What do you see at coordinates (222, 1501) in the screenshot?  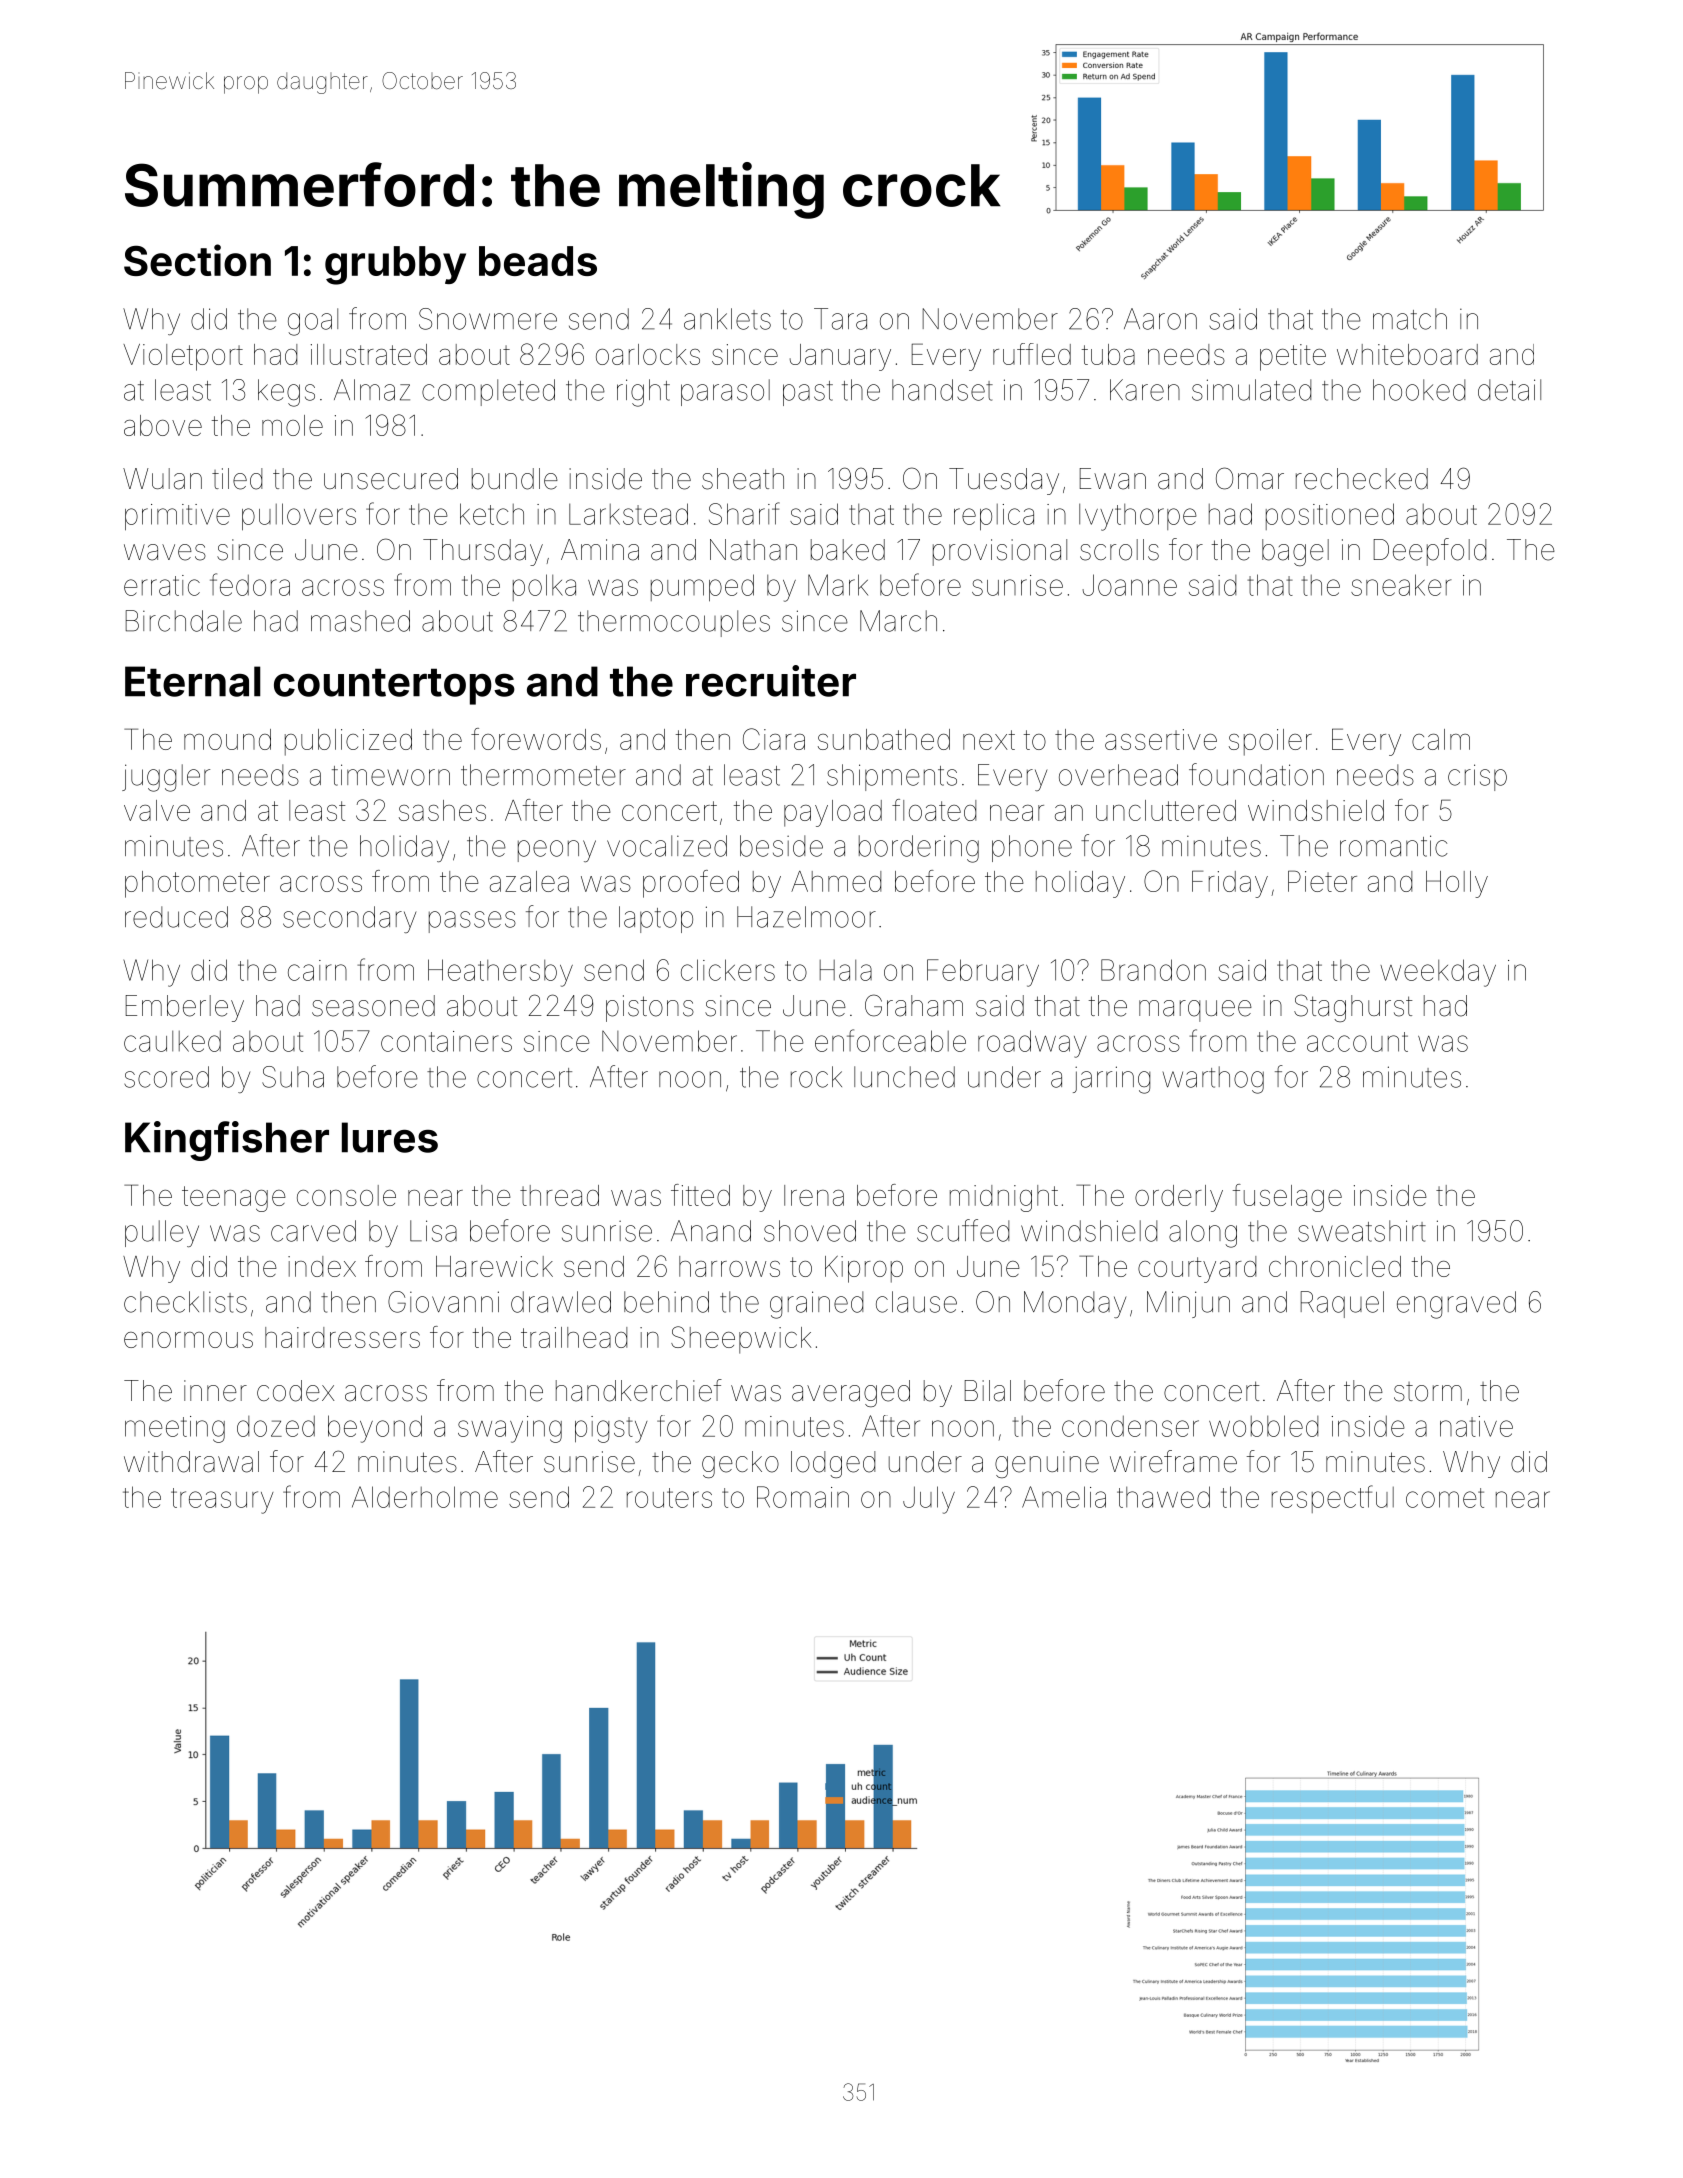 I see `treasury` at bounding box center [222, 1501].
